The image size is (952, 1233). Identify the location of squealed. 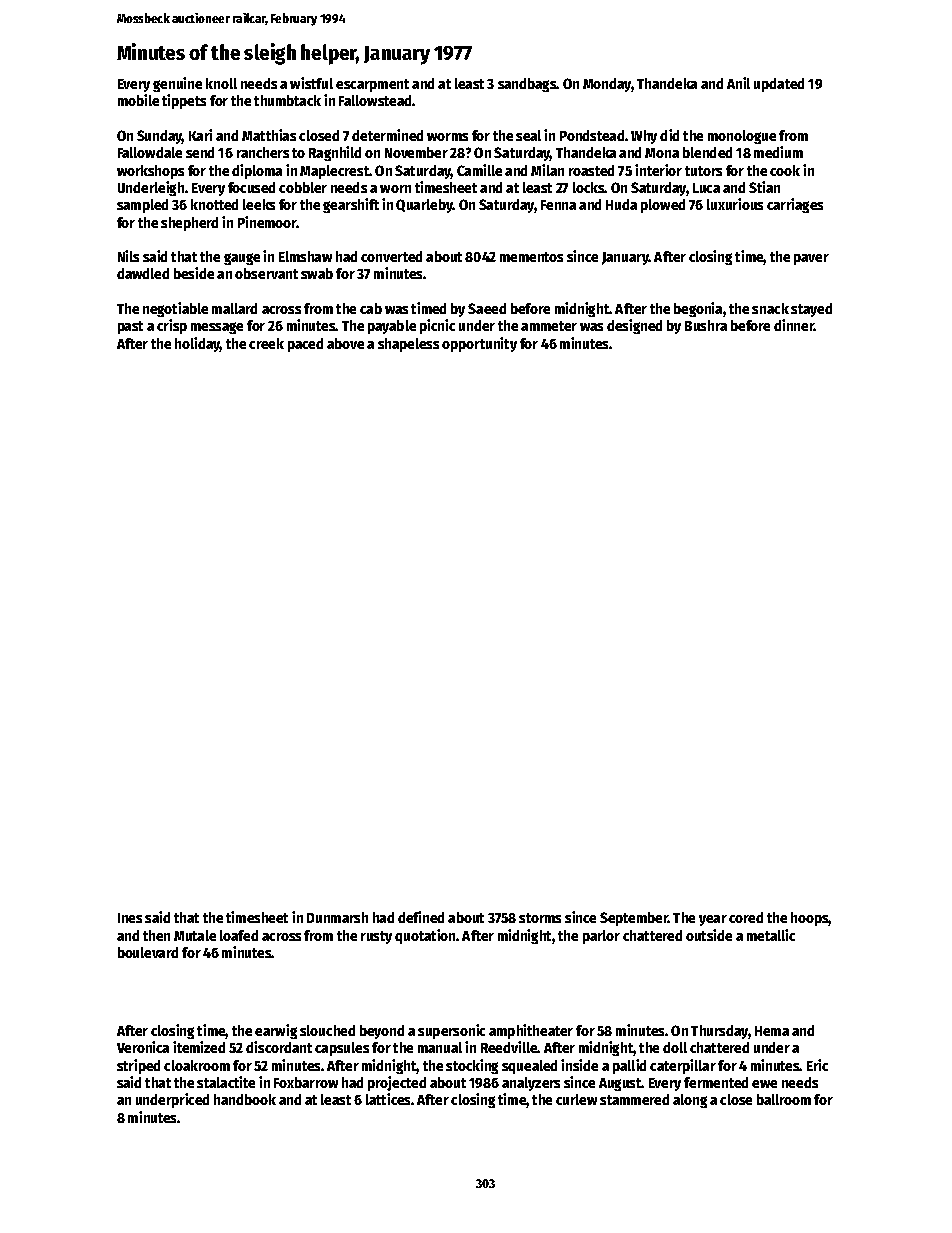
(529, 1067).
